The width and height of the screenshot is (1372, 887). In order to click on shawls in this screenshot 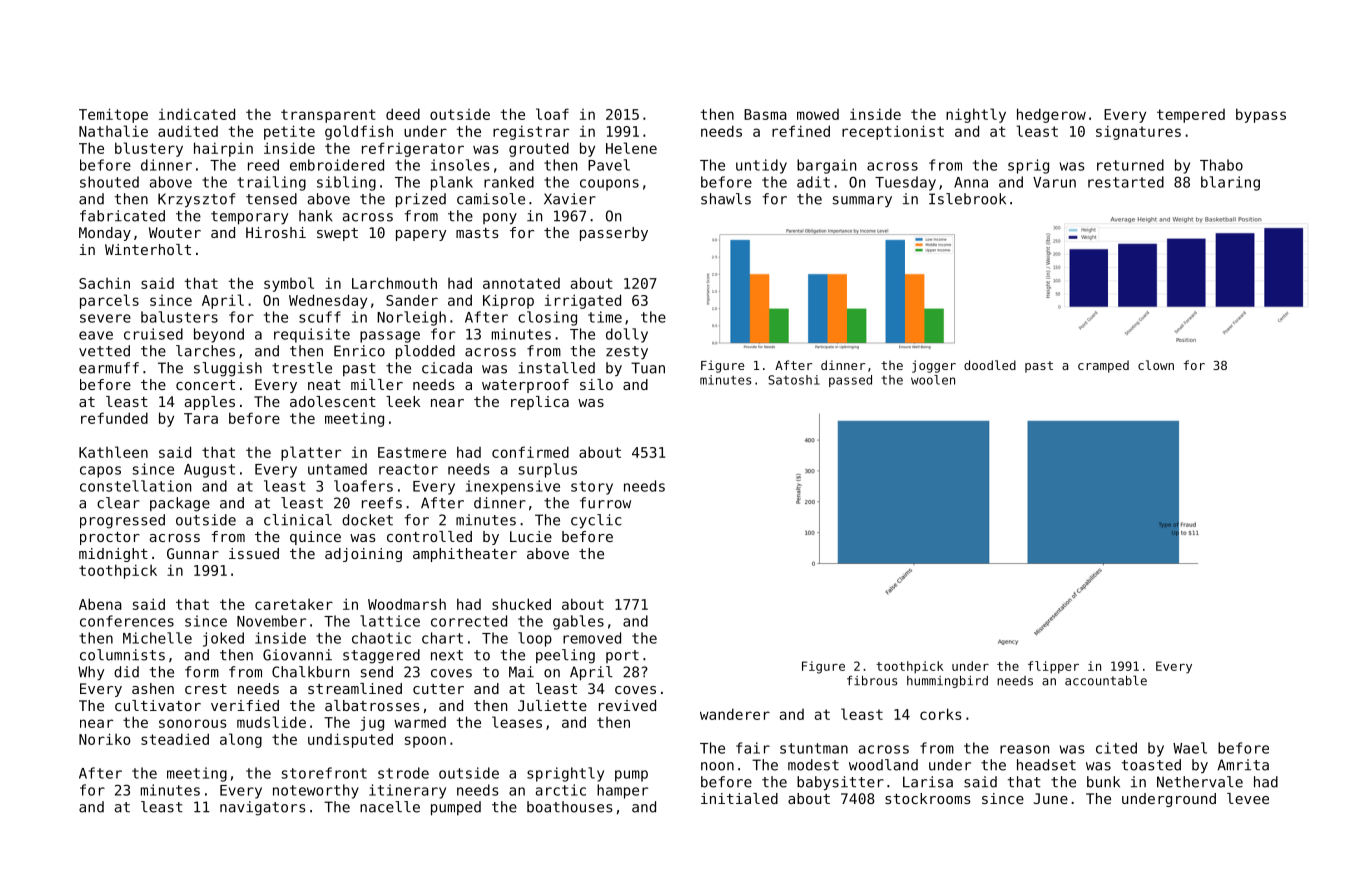, I will do `click(726, 199)`.
